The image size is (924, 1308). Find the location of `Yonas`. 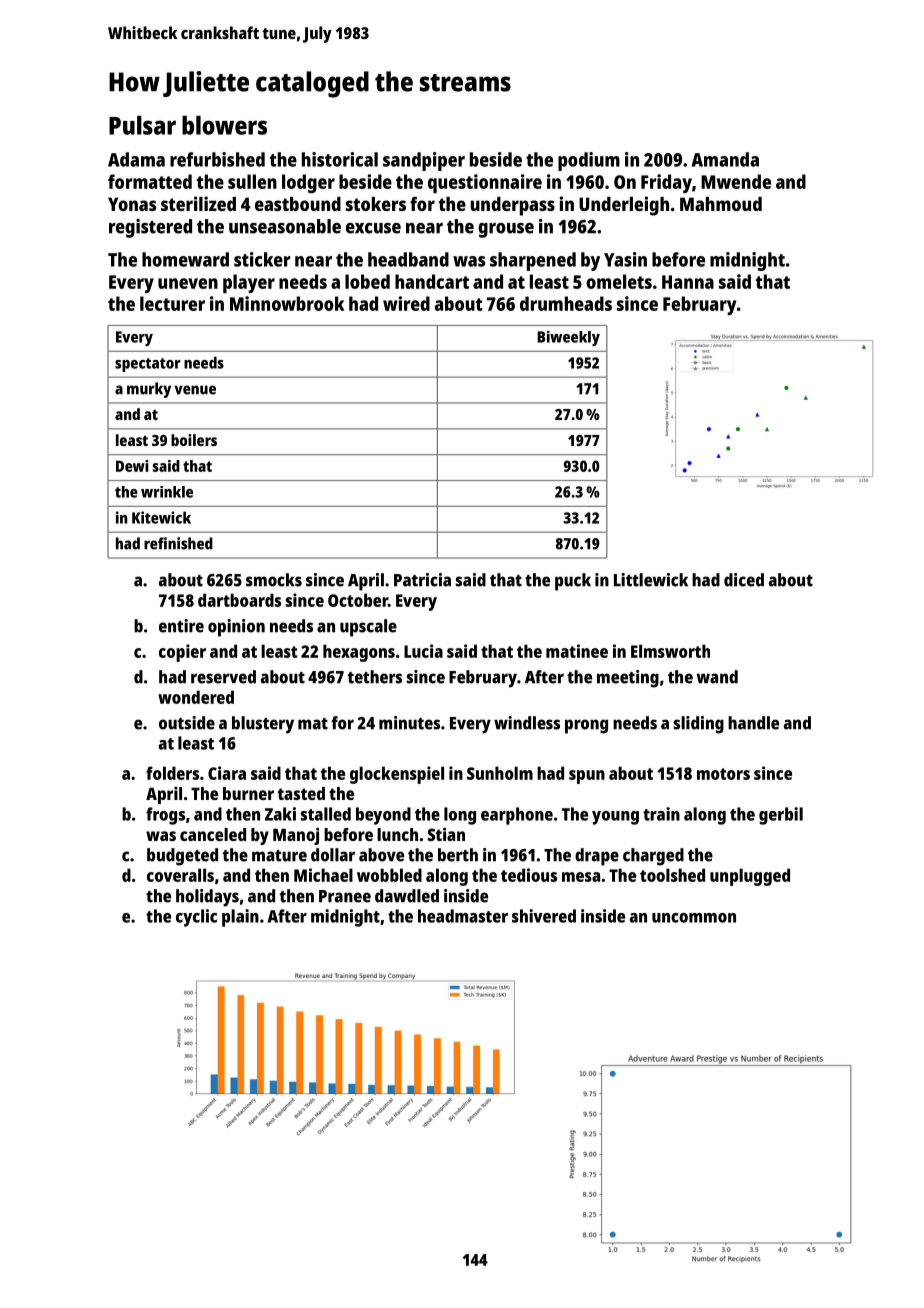

Yonas is located at coordinates (132, 204).
